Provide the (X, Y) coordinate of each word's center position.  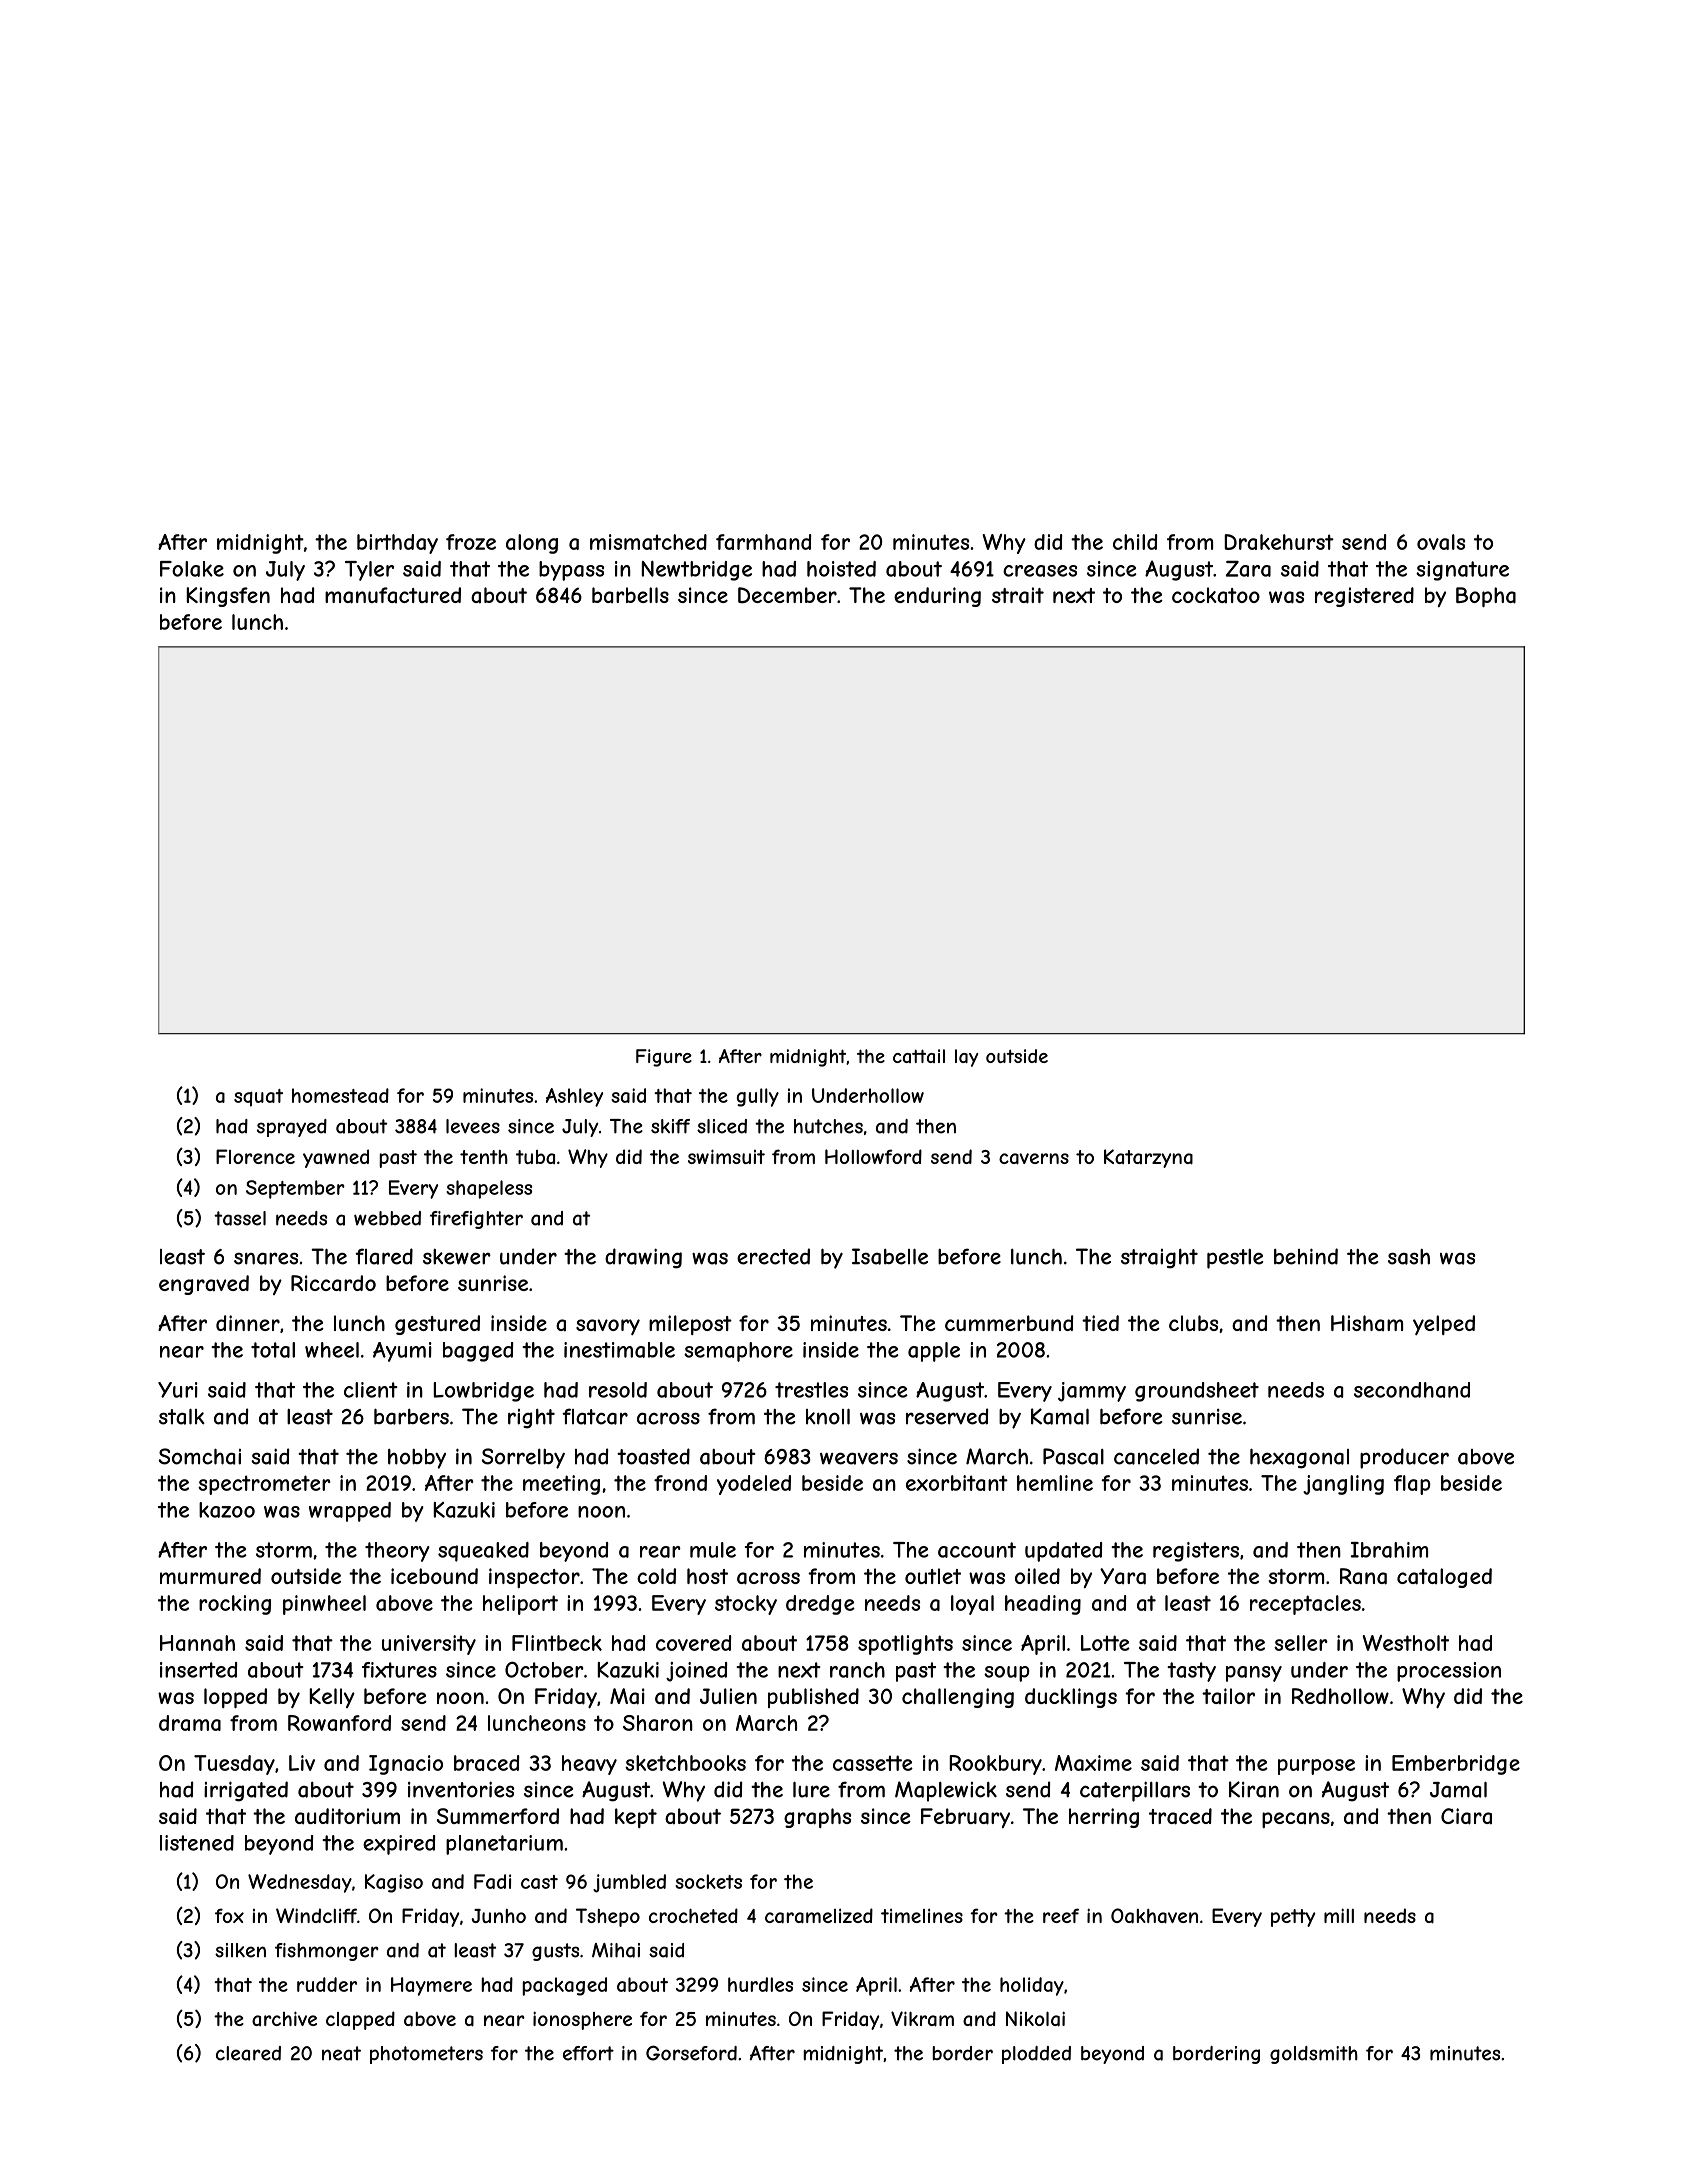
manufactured (393, 595)
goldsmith (1314, 2055)
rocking (235, 1605)
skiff (670, 1126)
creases (1040, 571)
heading (1043, 1605)
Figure (664, 1058)
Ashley (574, 1097)
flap (1412, 1485)
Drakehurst (1279, 542)
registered (1364, 597)
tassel (240, 1218)
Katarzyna (1148, 1158)
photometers (426, 2055)
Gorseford (691, 2053)
